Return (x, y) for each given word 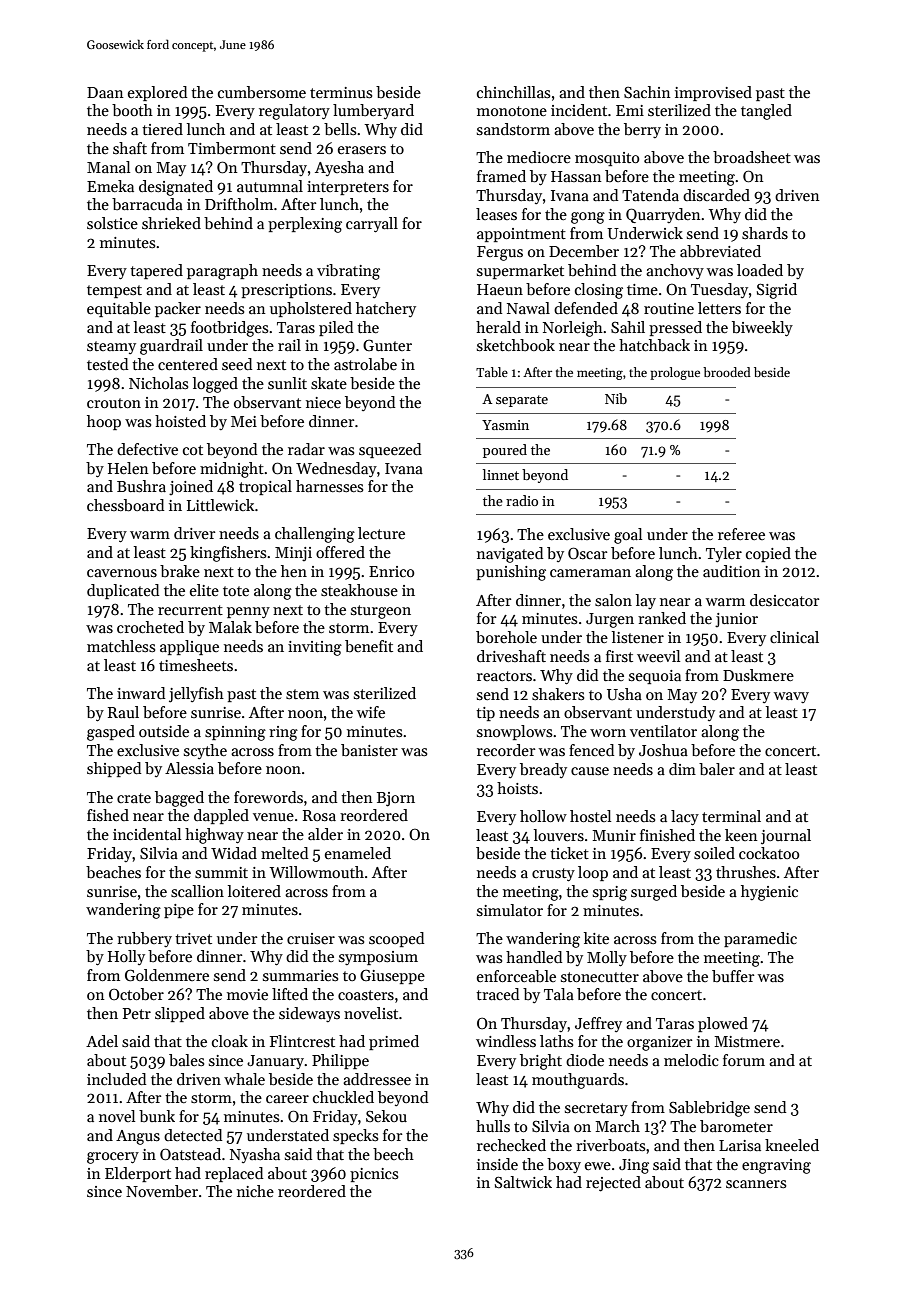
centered (188, 364)
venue (273, 817)
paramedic (760, 939)
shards (765, 233)
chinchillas (513, 92)
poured (505, 451)
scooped (396, 939)
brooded (727, 372)
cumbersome (262, 92)
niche (255, 1191)
